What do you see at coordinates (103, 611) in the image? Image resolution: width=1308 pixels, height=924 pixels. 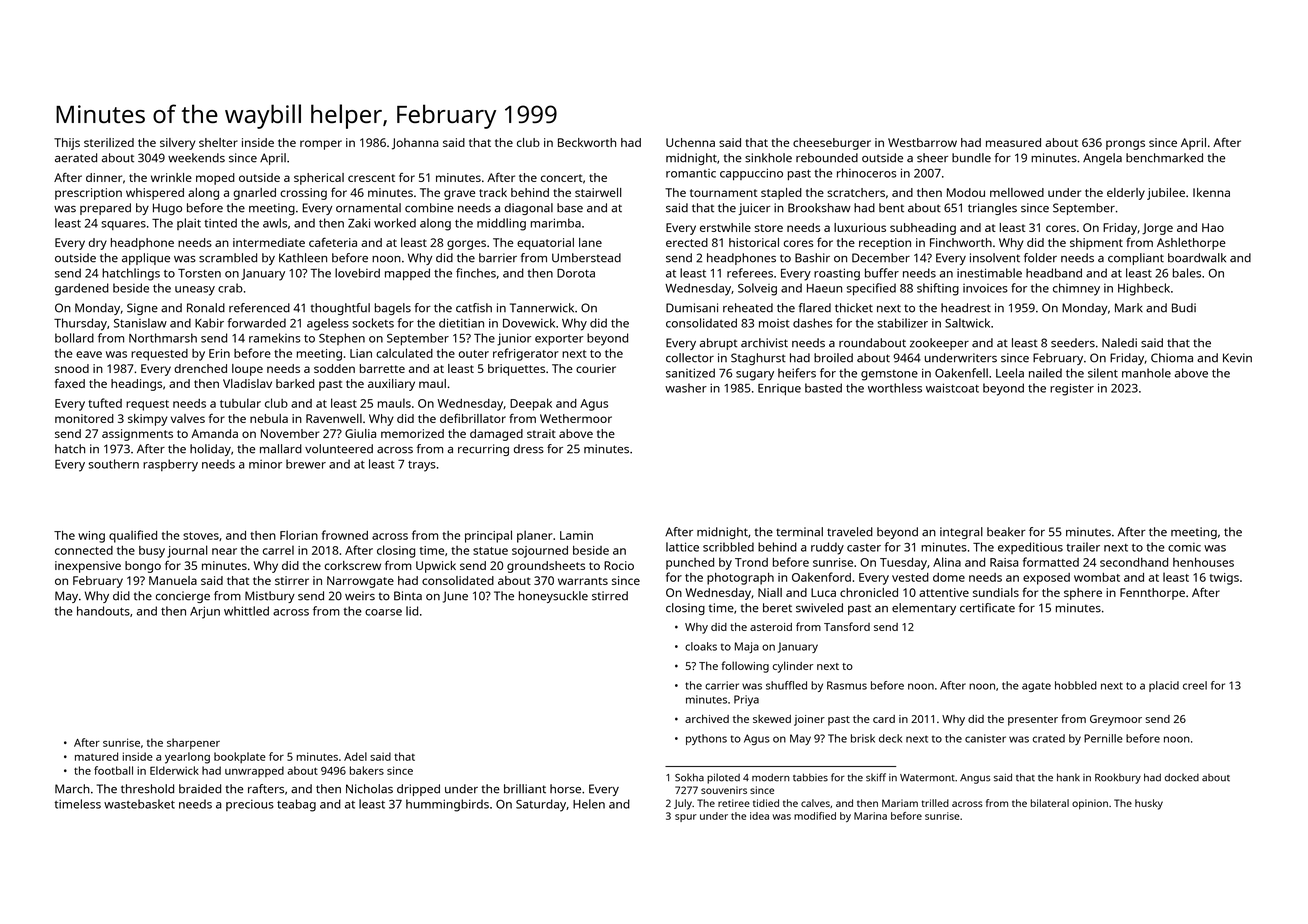 I see `handouts` at bounding box center [103, 611].
